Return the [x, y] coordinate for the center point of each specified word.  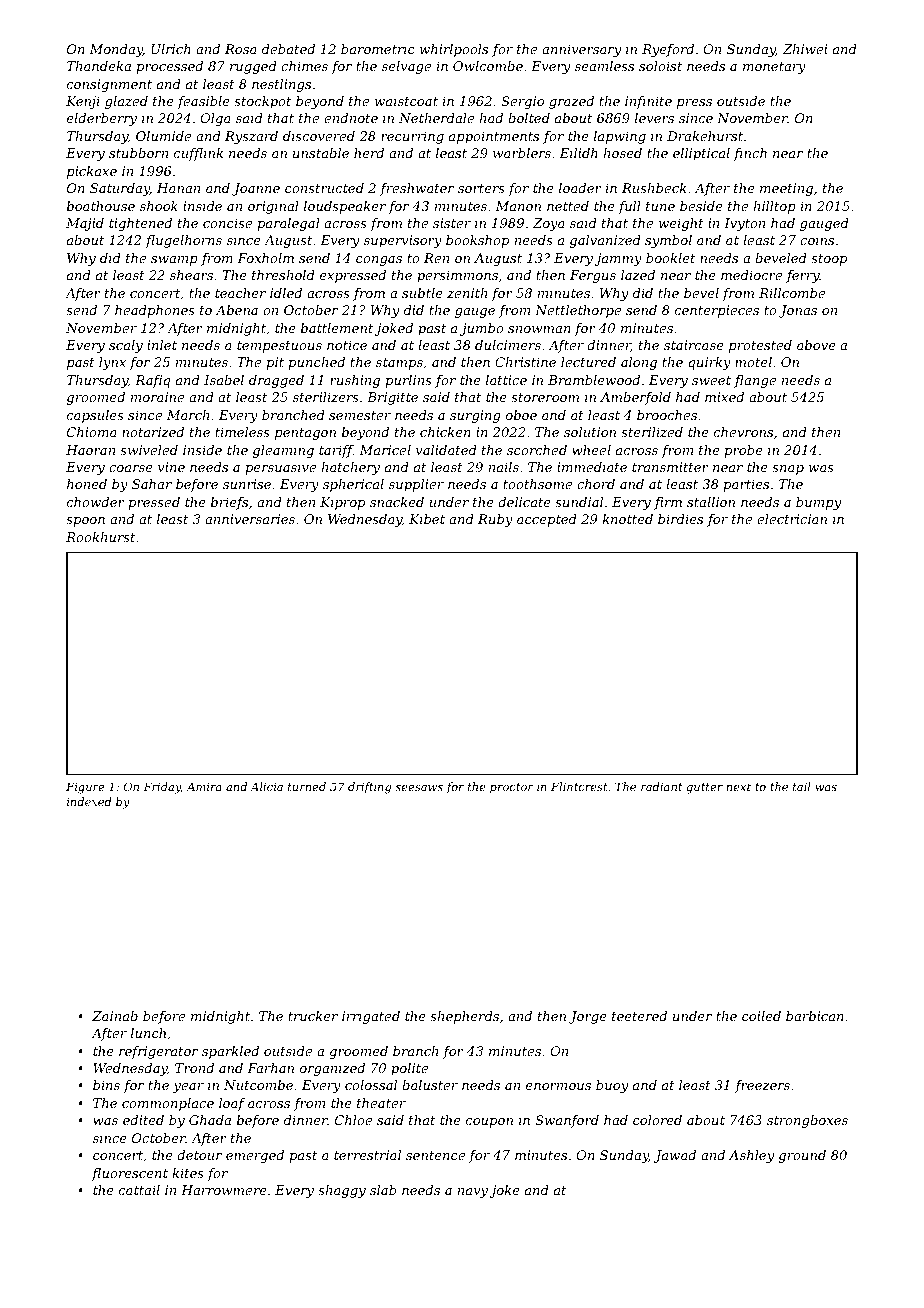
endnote [351, 118]
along [639, 363]
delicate [524, 502]
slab [383, 1190]
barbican [815, 1016]
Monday [116, 50]
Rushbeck [654, 188]
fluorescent [130, 1174]
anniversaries [250, 519]
